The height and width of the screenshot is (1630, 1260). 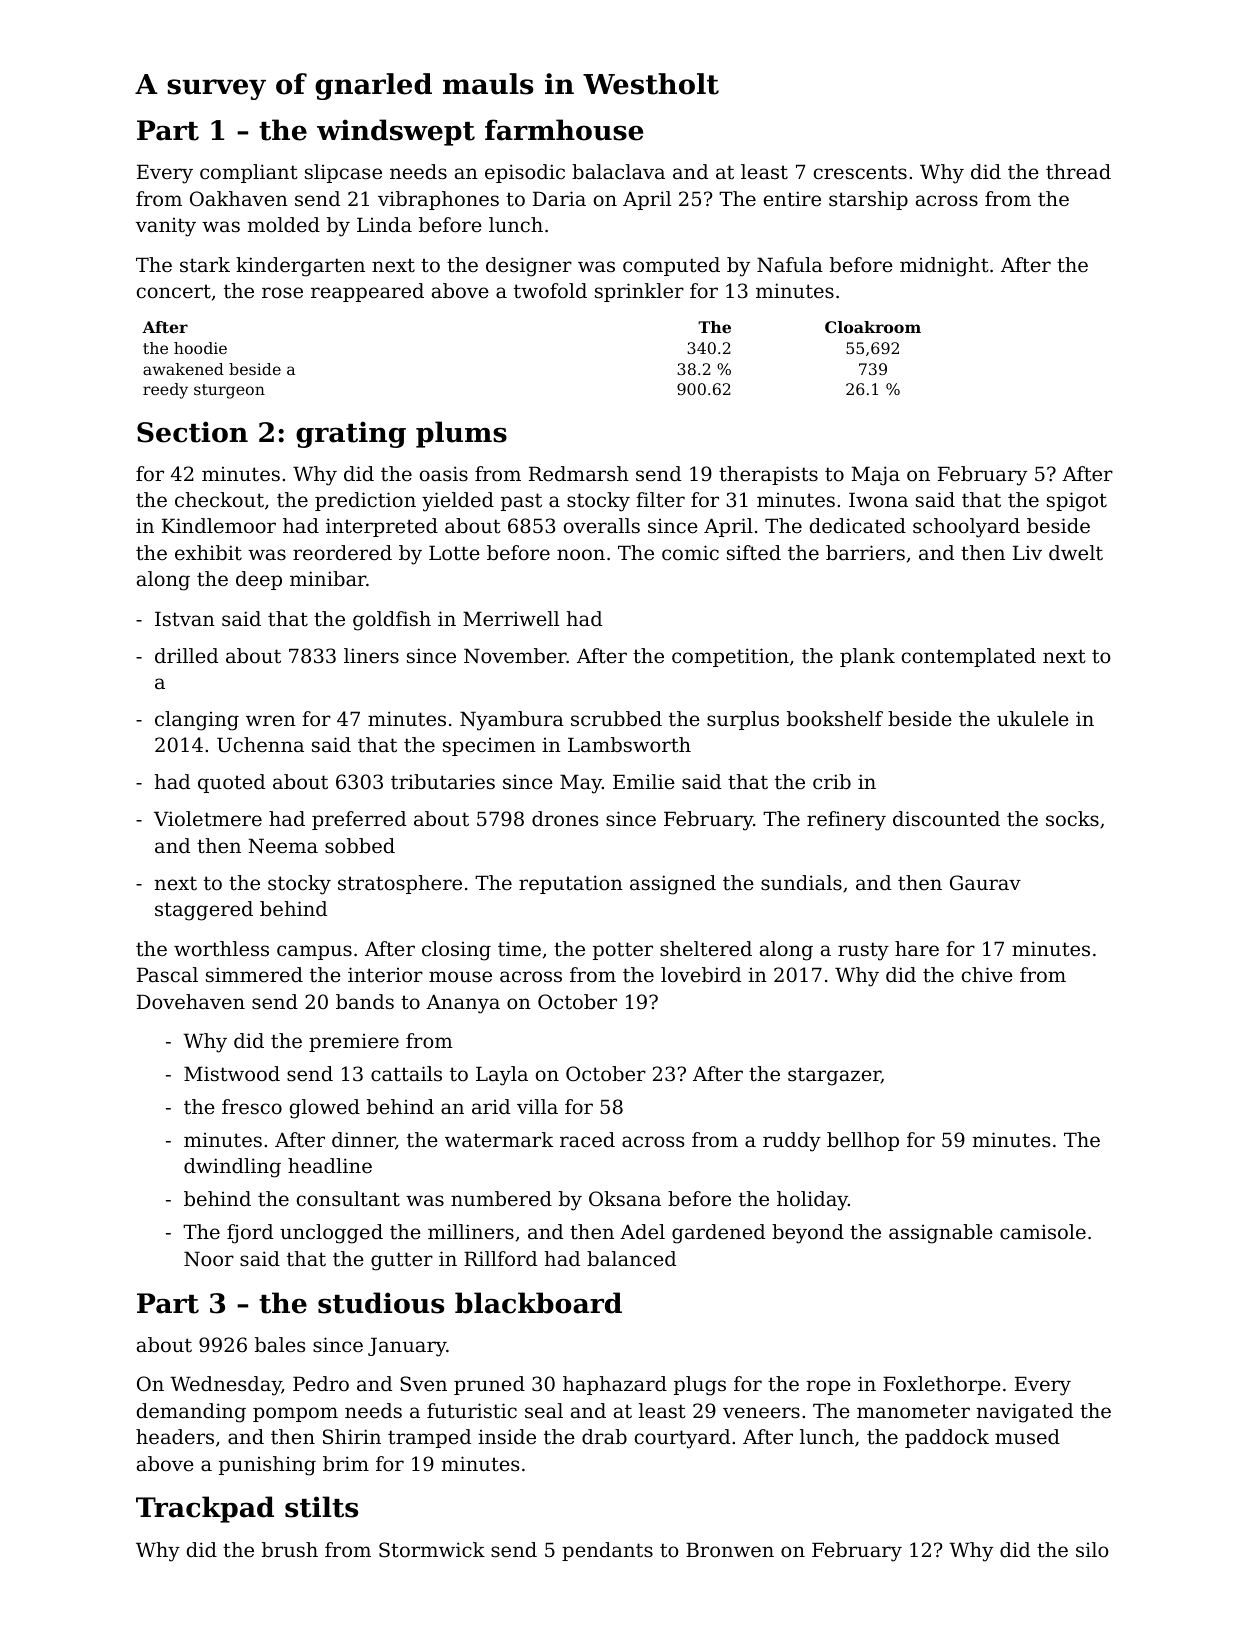 I want to click on camisole, so click(x=1043, y=1232).
